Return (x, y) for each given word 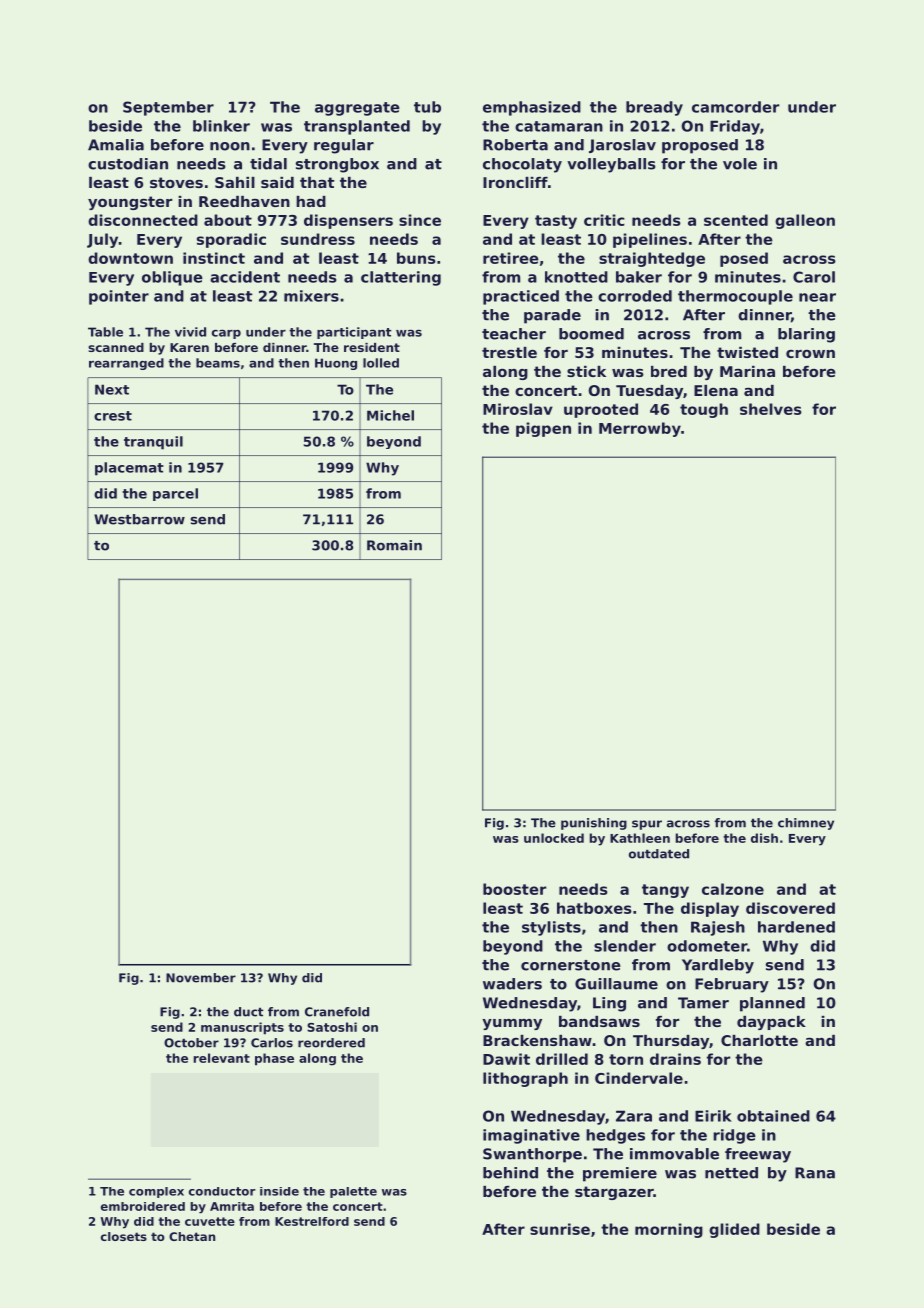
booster (514, 889)
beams (218, 363)
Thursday (671, 1042)
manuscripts (242, 1028)
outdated (659, 854)
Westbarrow (139, 519)
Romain (394, 545)
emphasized (532, 108)
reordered (331, 1043)
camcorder (735, 107)
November (201, 978)
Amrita (232, 1206)
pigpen (543, 429)
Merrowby (640, 429)
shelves (771, 409)
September (168, 108)
